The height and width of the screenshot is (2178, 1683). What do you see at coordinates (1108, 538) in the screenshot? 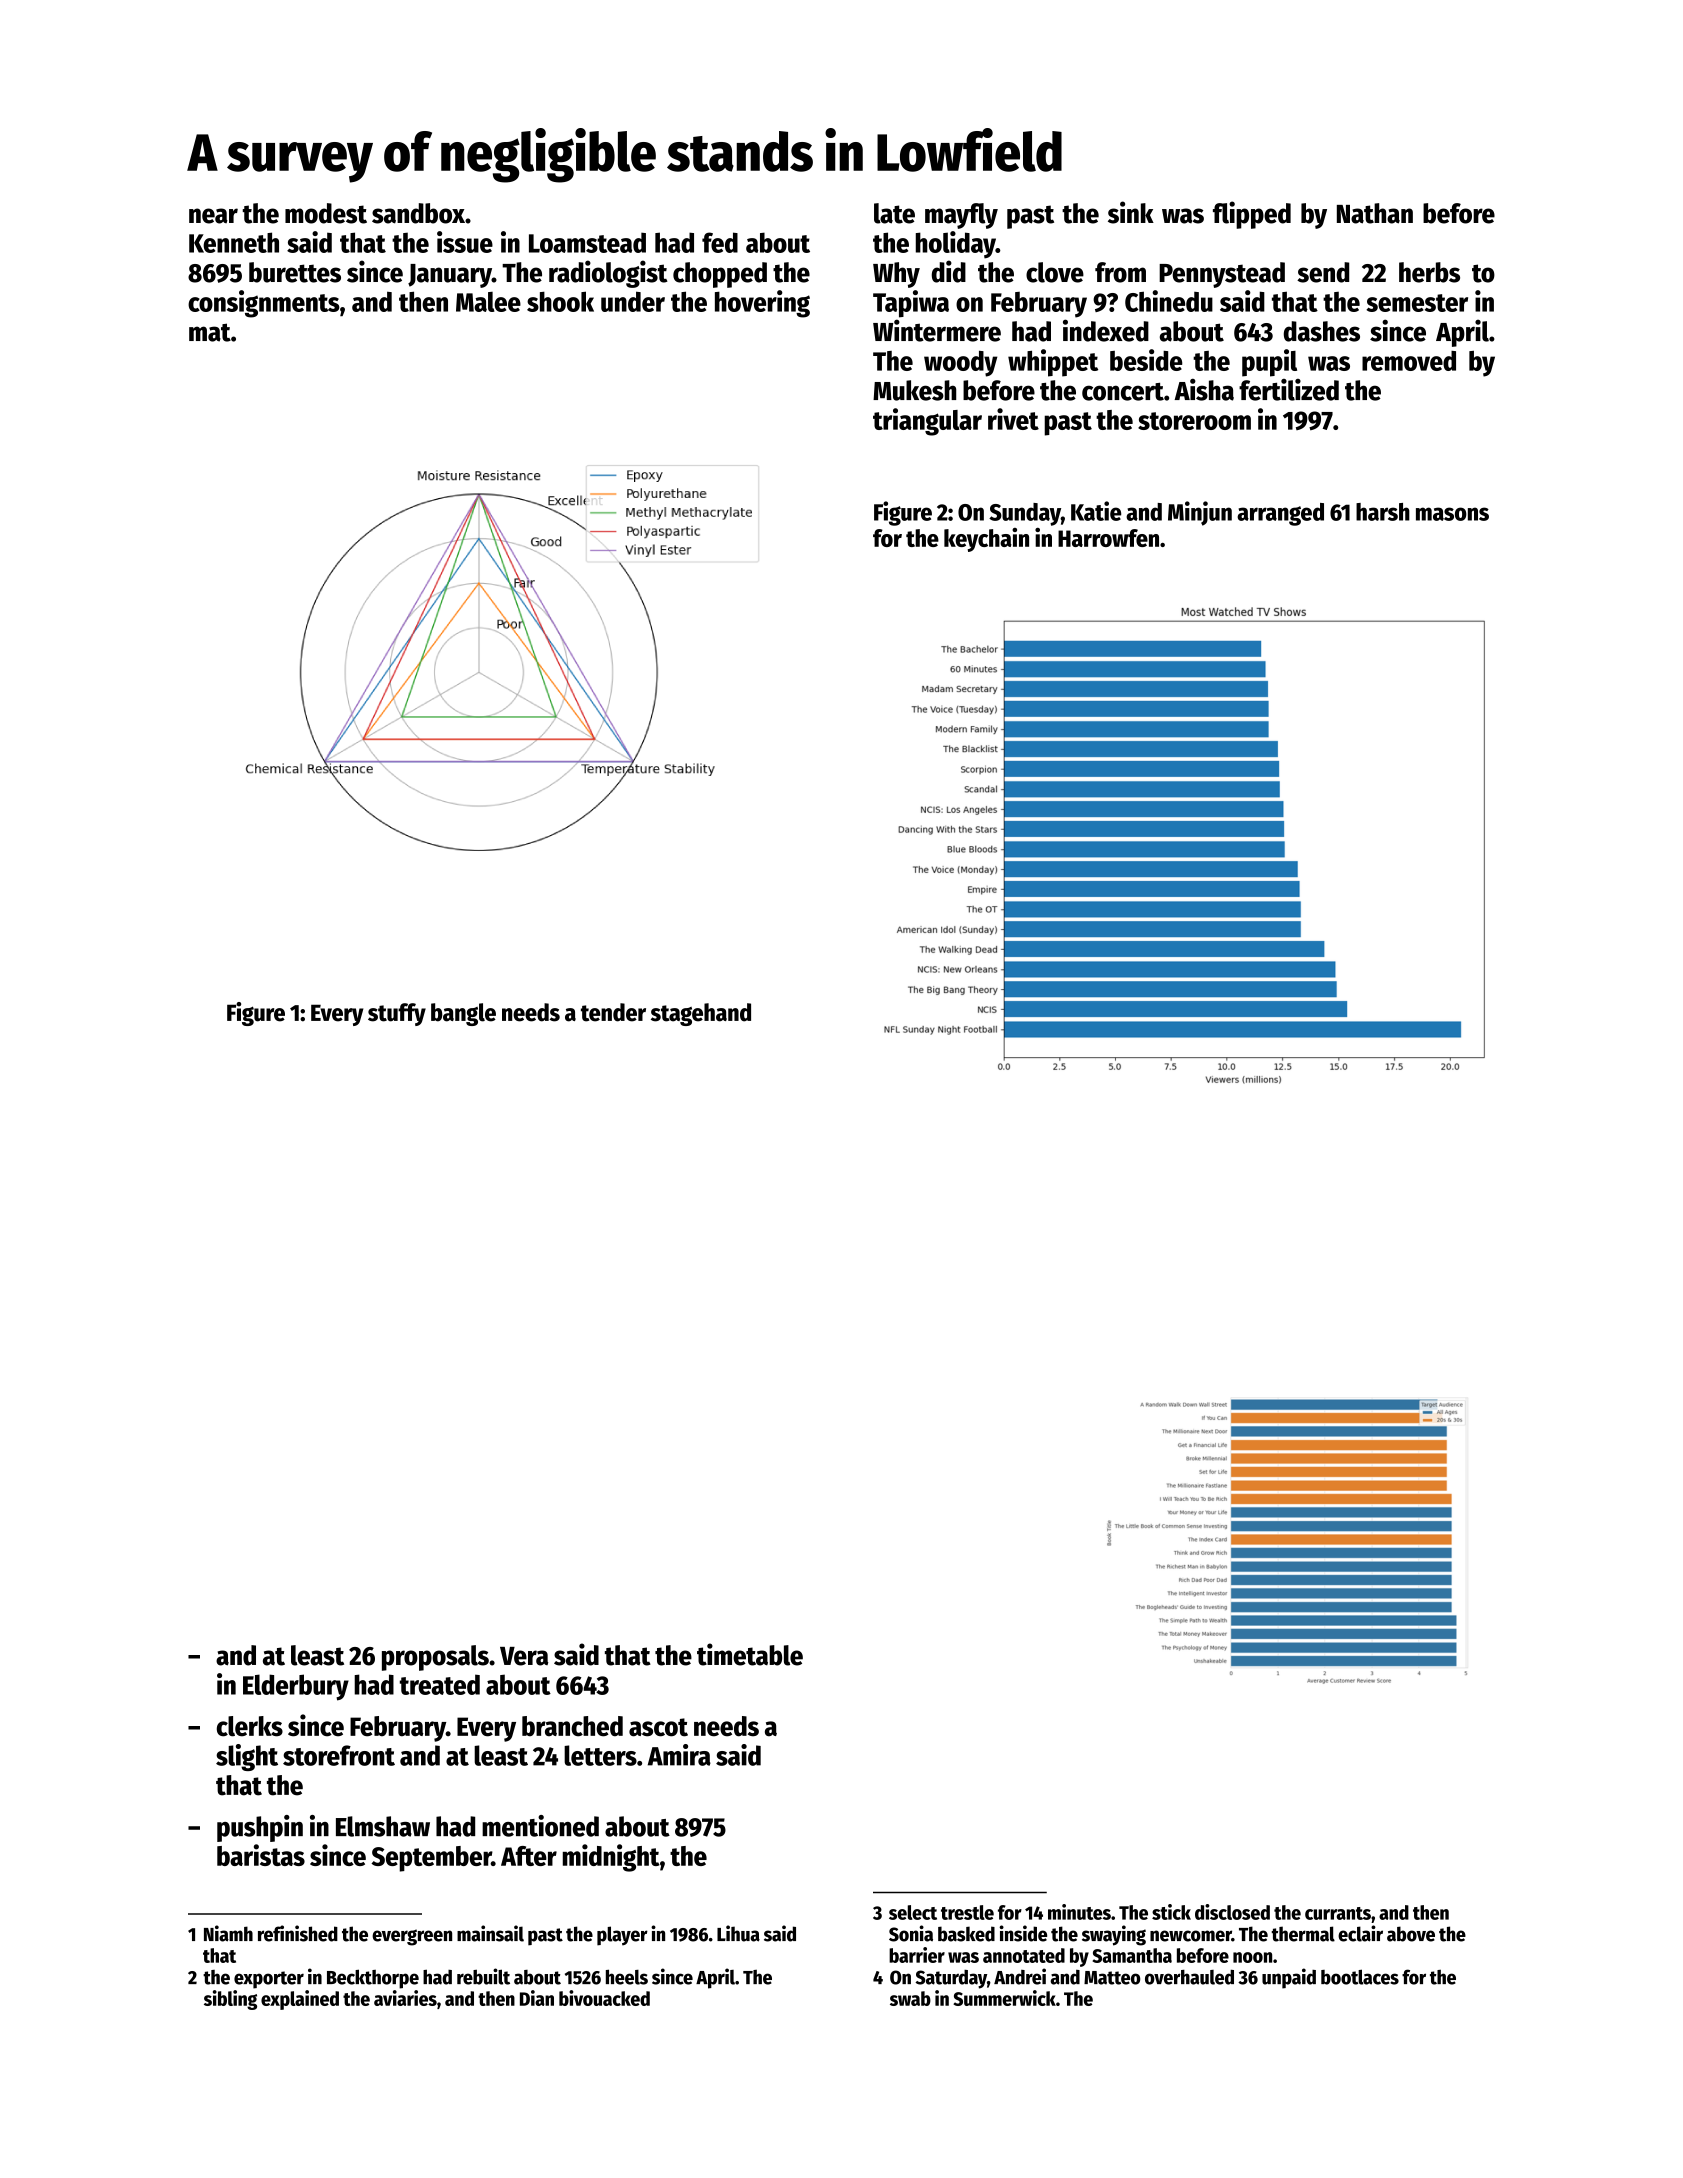
I see `Harrowfen` at bounding box center [1108, 538].
